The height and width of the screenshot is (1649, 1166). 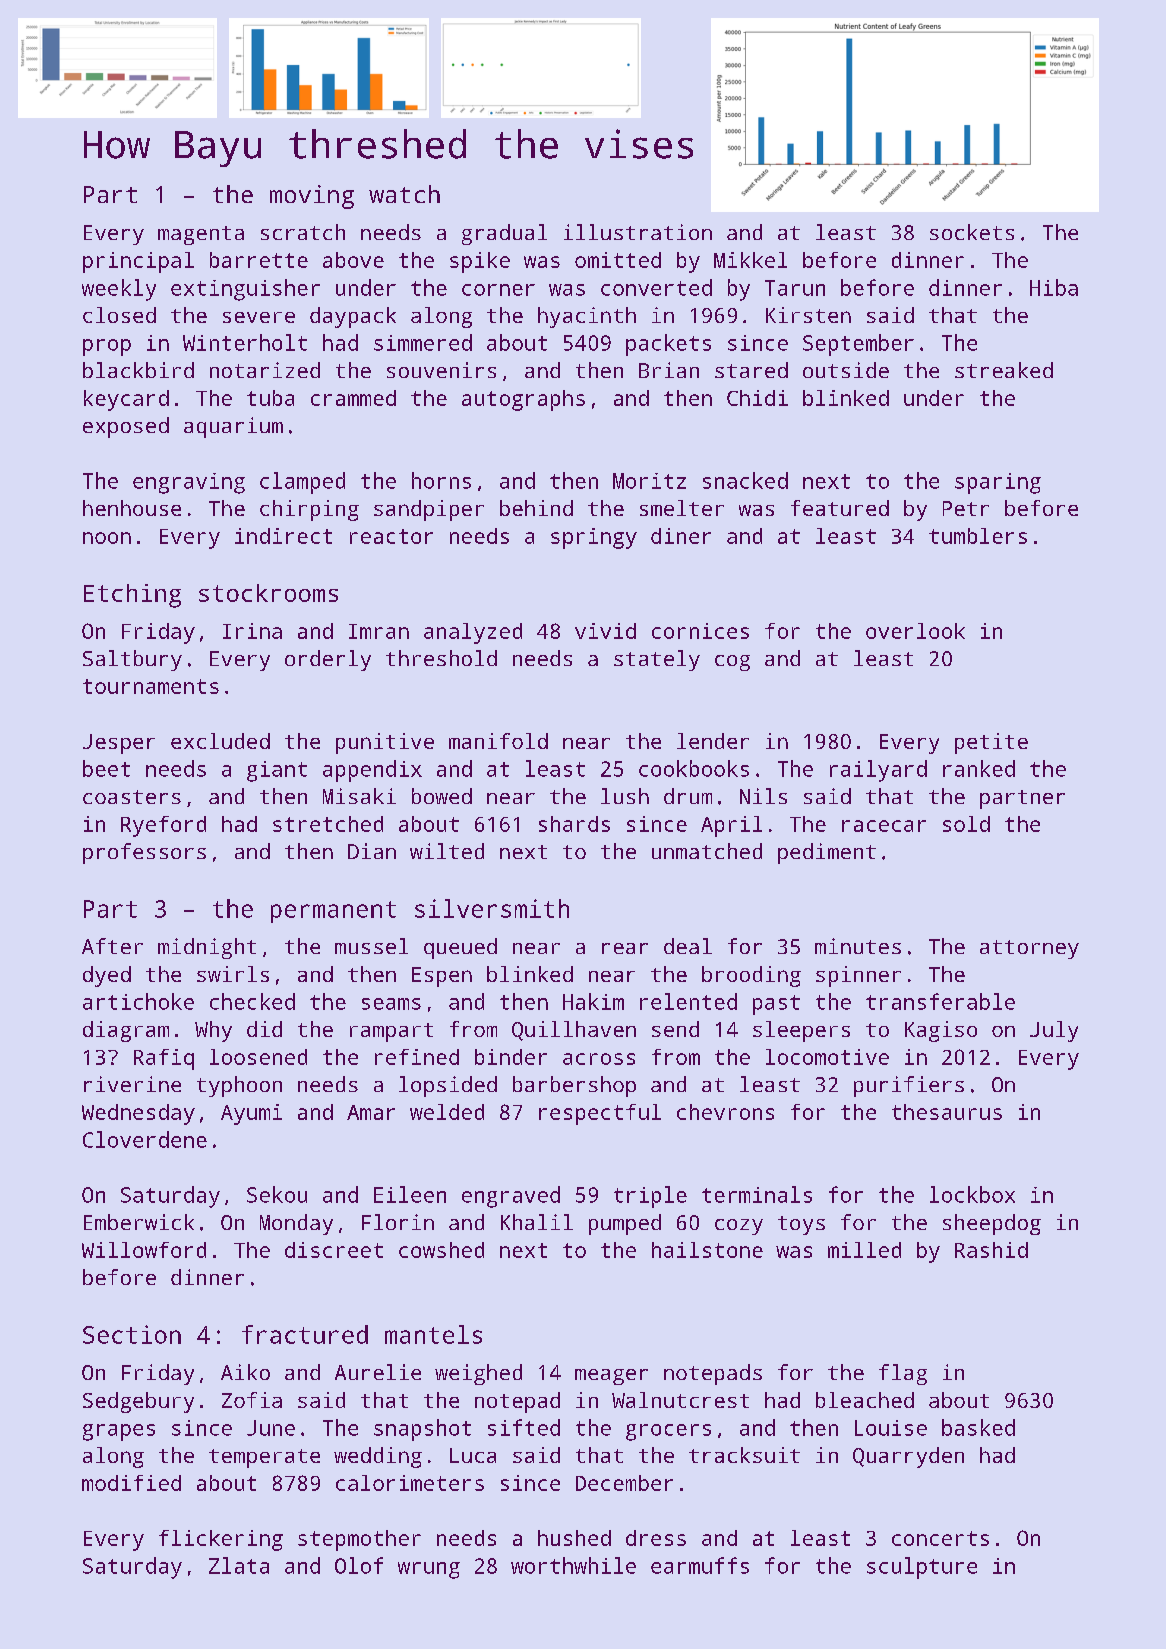 I want to click on petite, so click(x=991, y=743).
